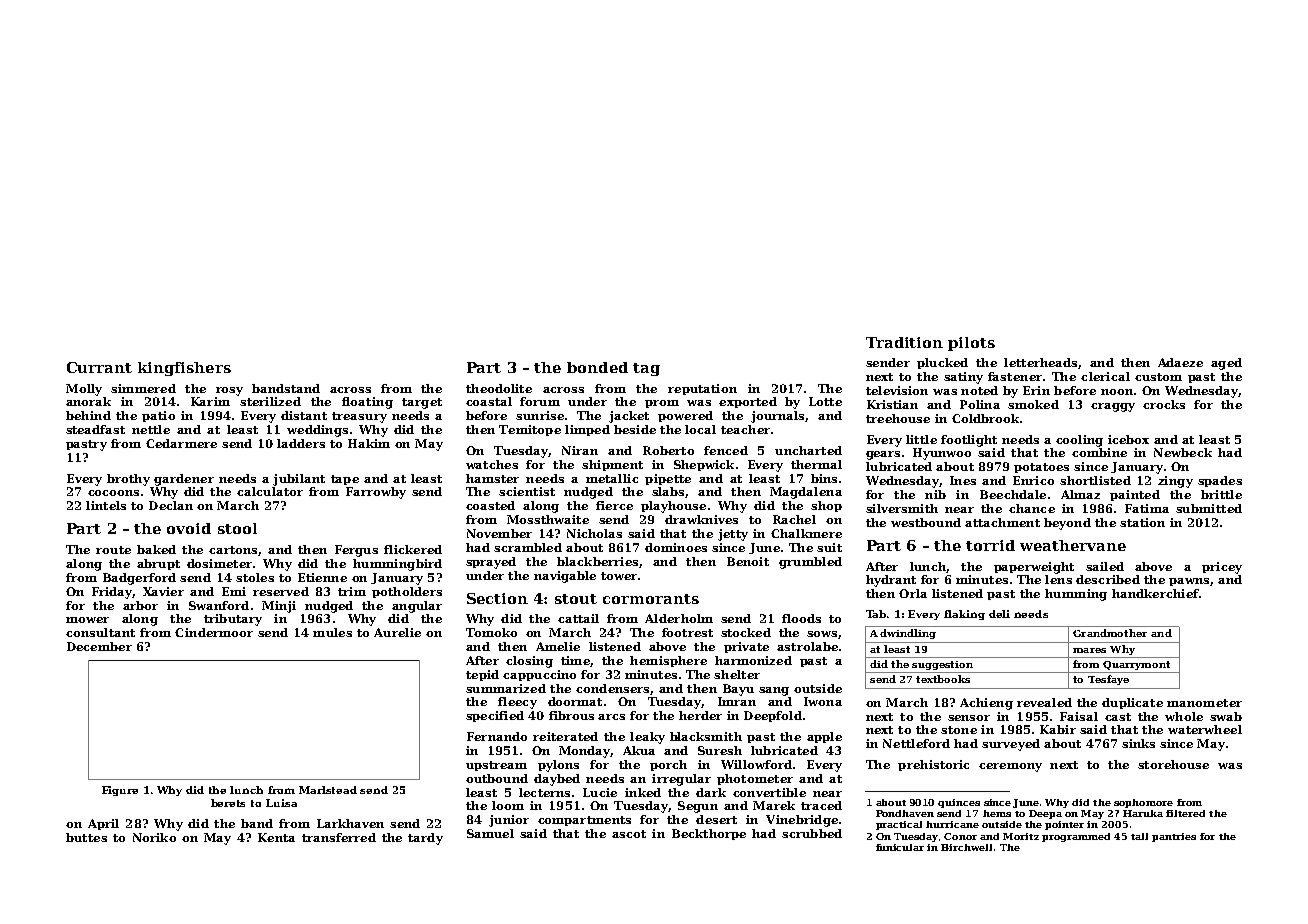  Describe the element at coordinates (490, 833) in the screenshot. I see `Samuel` at that location.
